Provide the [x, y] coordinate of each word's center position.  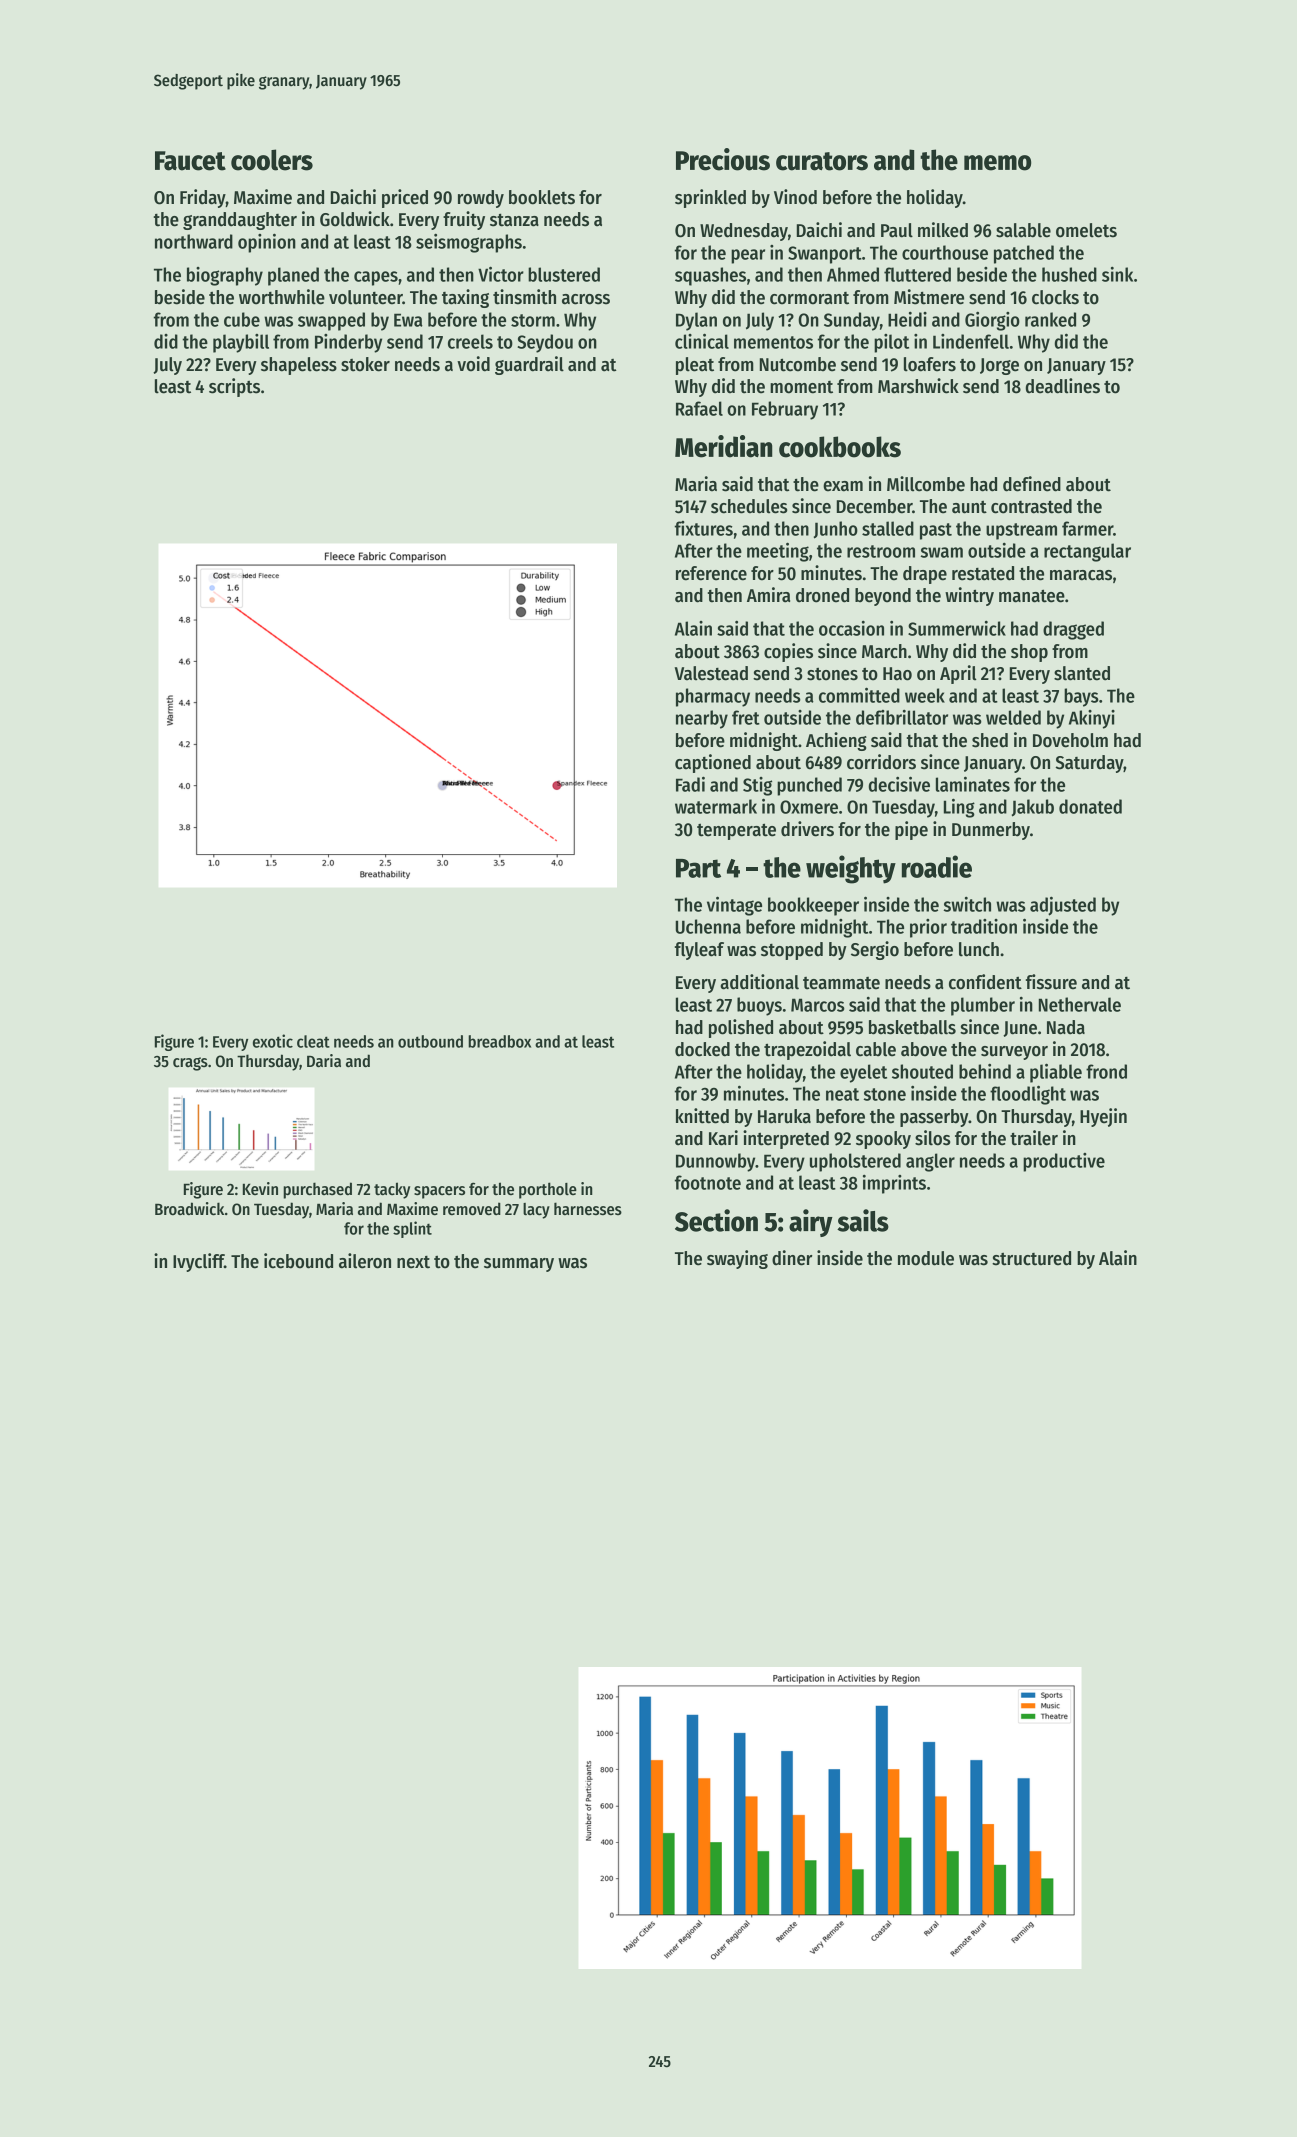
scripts [234, 387]
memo [997, 163]
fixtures [704, 528]
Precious [723, 159]
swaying [737, 1259]
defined [1032, 484]
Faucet [190, 161]
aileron [365, 1261]
